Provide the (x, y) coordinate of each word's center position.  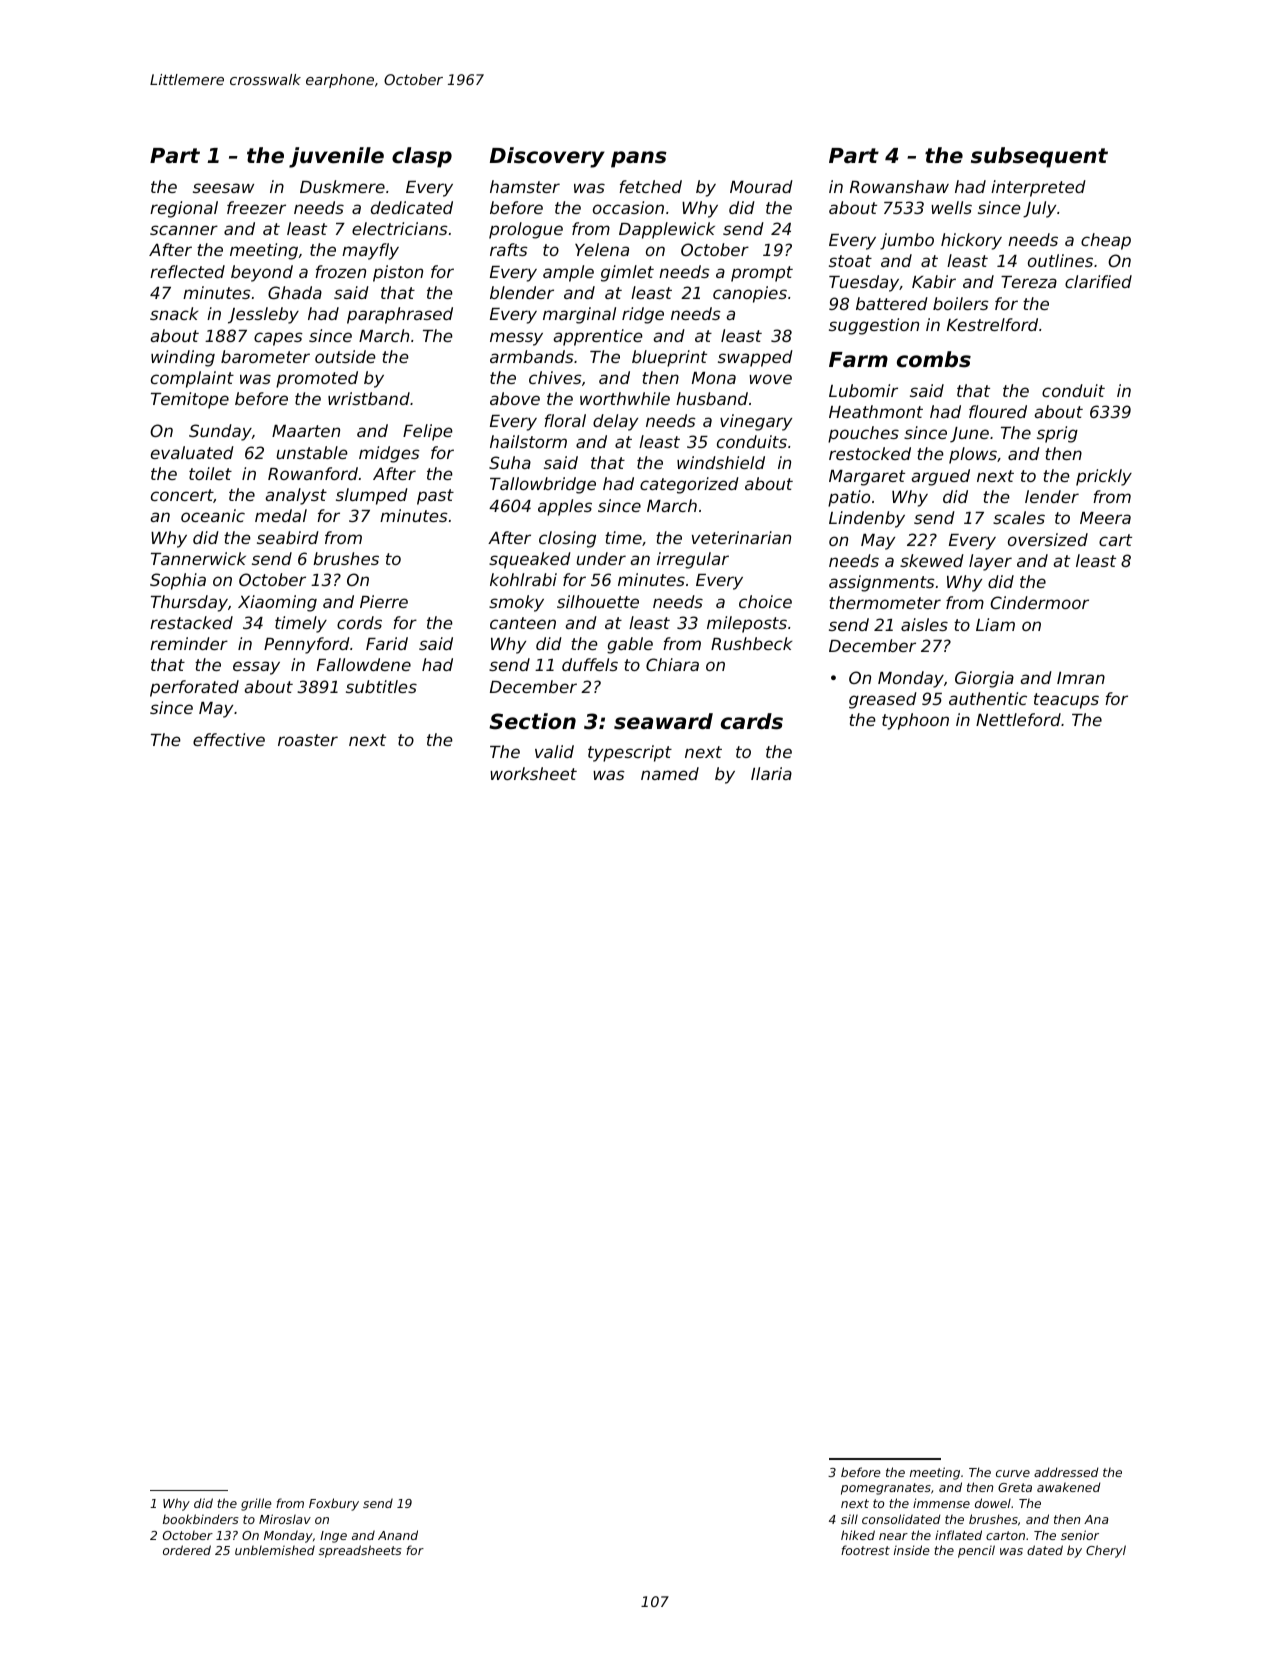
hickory (971, 241)
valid (554, 751)
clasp (422, 157)
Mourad (761, 186)
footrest (865, 1550)
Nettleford (1018, 719)
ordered (187, 1550)
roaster (308, 740)
